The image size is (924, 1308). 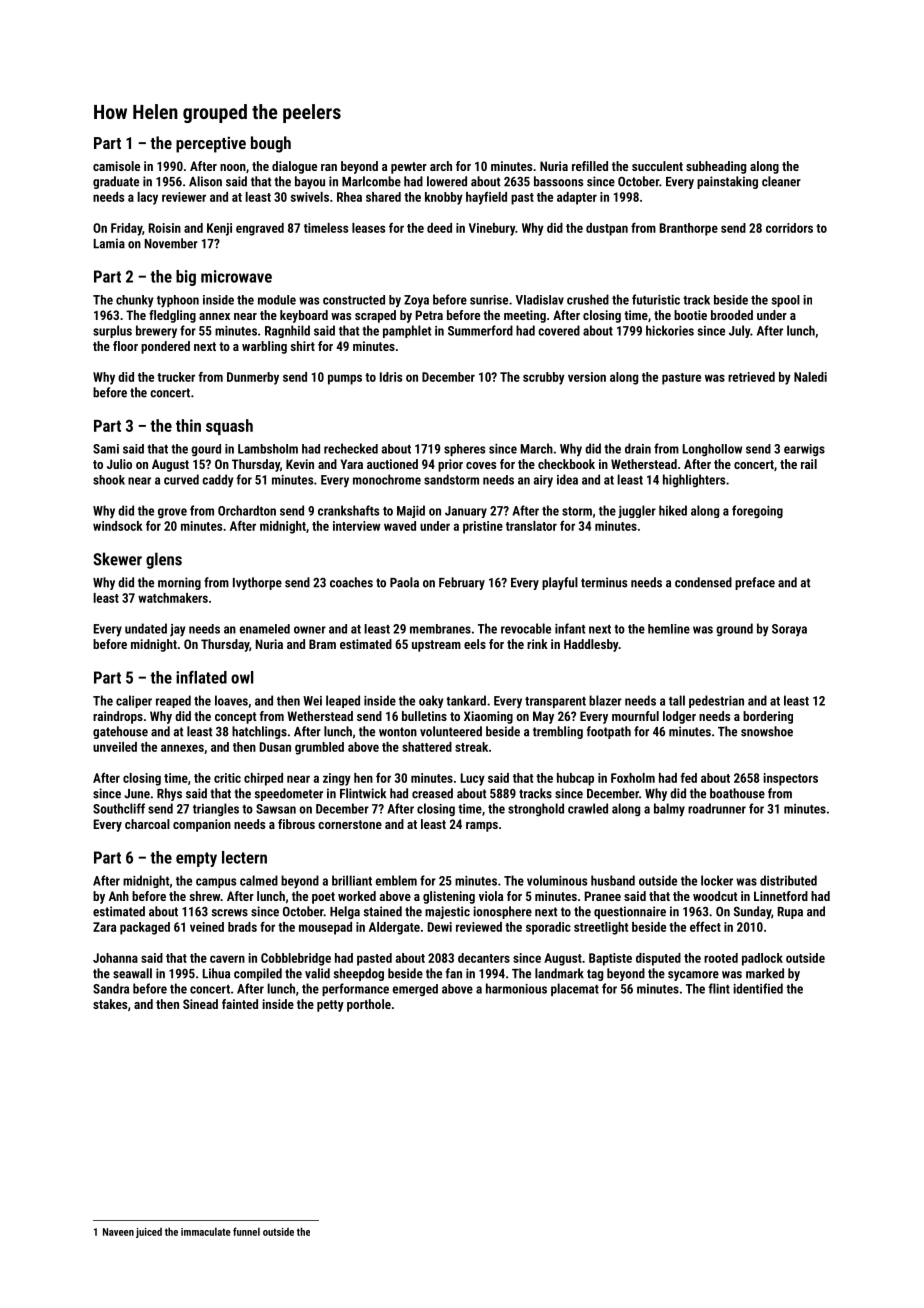 What do you see at coordinates (206, 1231) in the screenshot?
I see `immaculate` at bounding box center [206, 1231].
